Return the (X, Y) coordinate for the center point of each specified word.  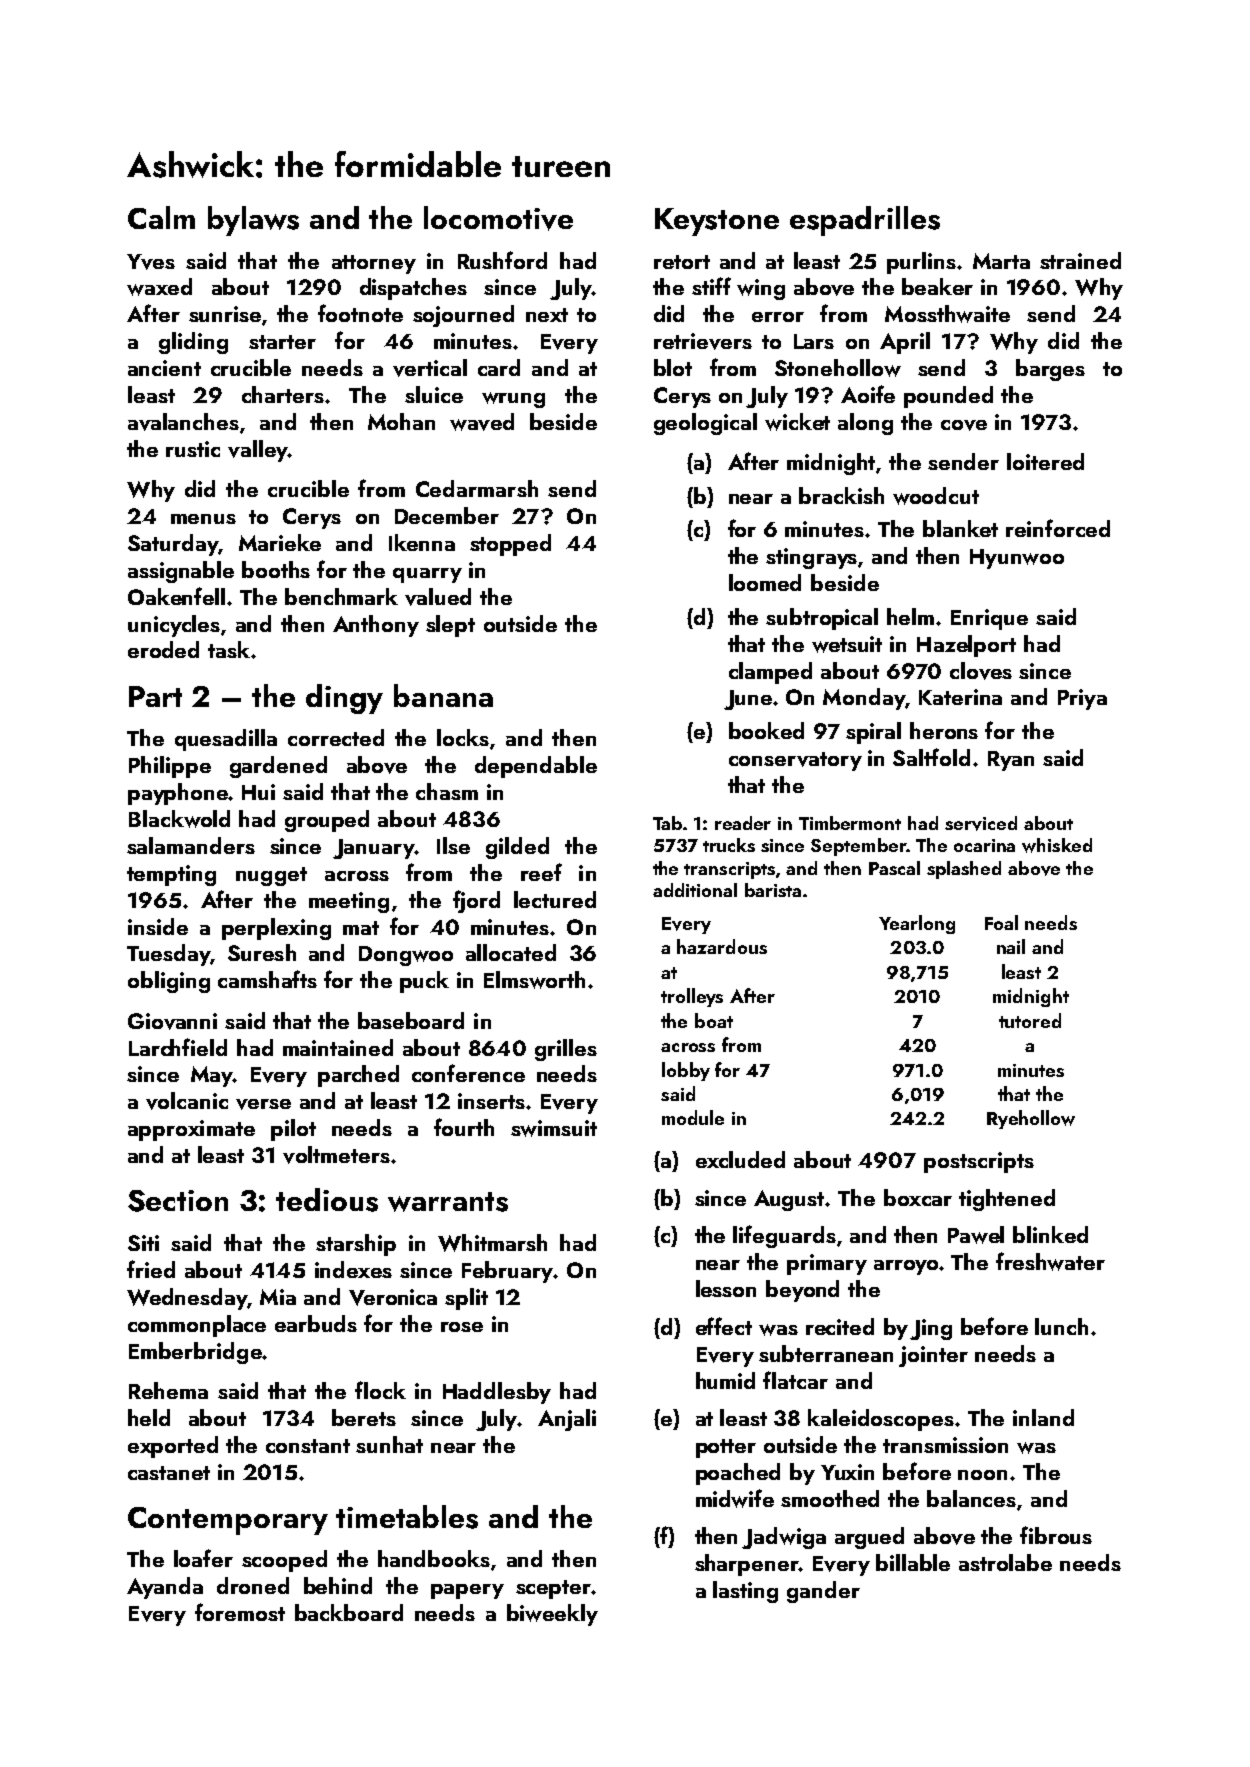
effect (724, 1326)
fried (151, 1269)
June (748, 700)
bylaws (253, 221)
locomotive (498, 218)
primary (827, 1264)
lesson (726, 1288)
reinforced (1058, 528)
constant (308, 1446)
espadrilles (865, 221)
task (229, 649)
